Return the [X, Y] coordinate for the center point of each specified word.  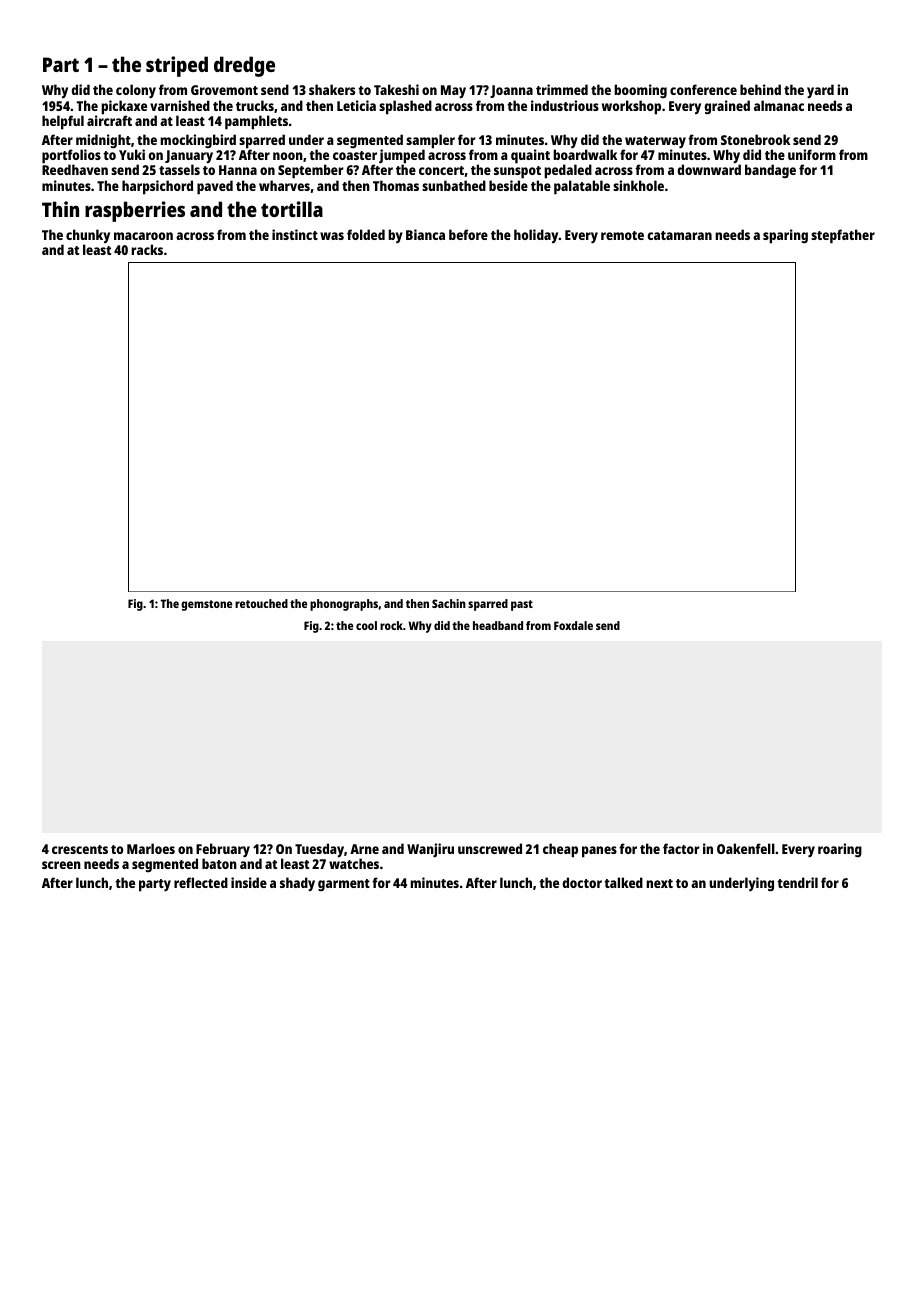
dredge [244, 66]
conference [703, 89]
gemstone [206, 605]
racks [147, 249]
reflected [201, 882]
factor [681, 848]
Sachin [449, 603]
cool [366, 625]
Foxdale [573, 625]
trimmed [562, 89]
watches [354, 863]
